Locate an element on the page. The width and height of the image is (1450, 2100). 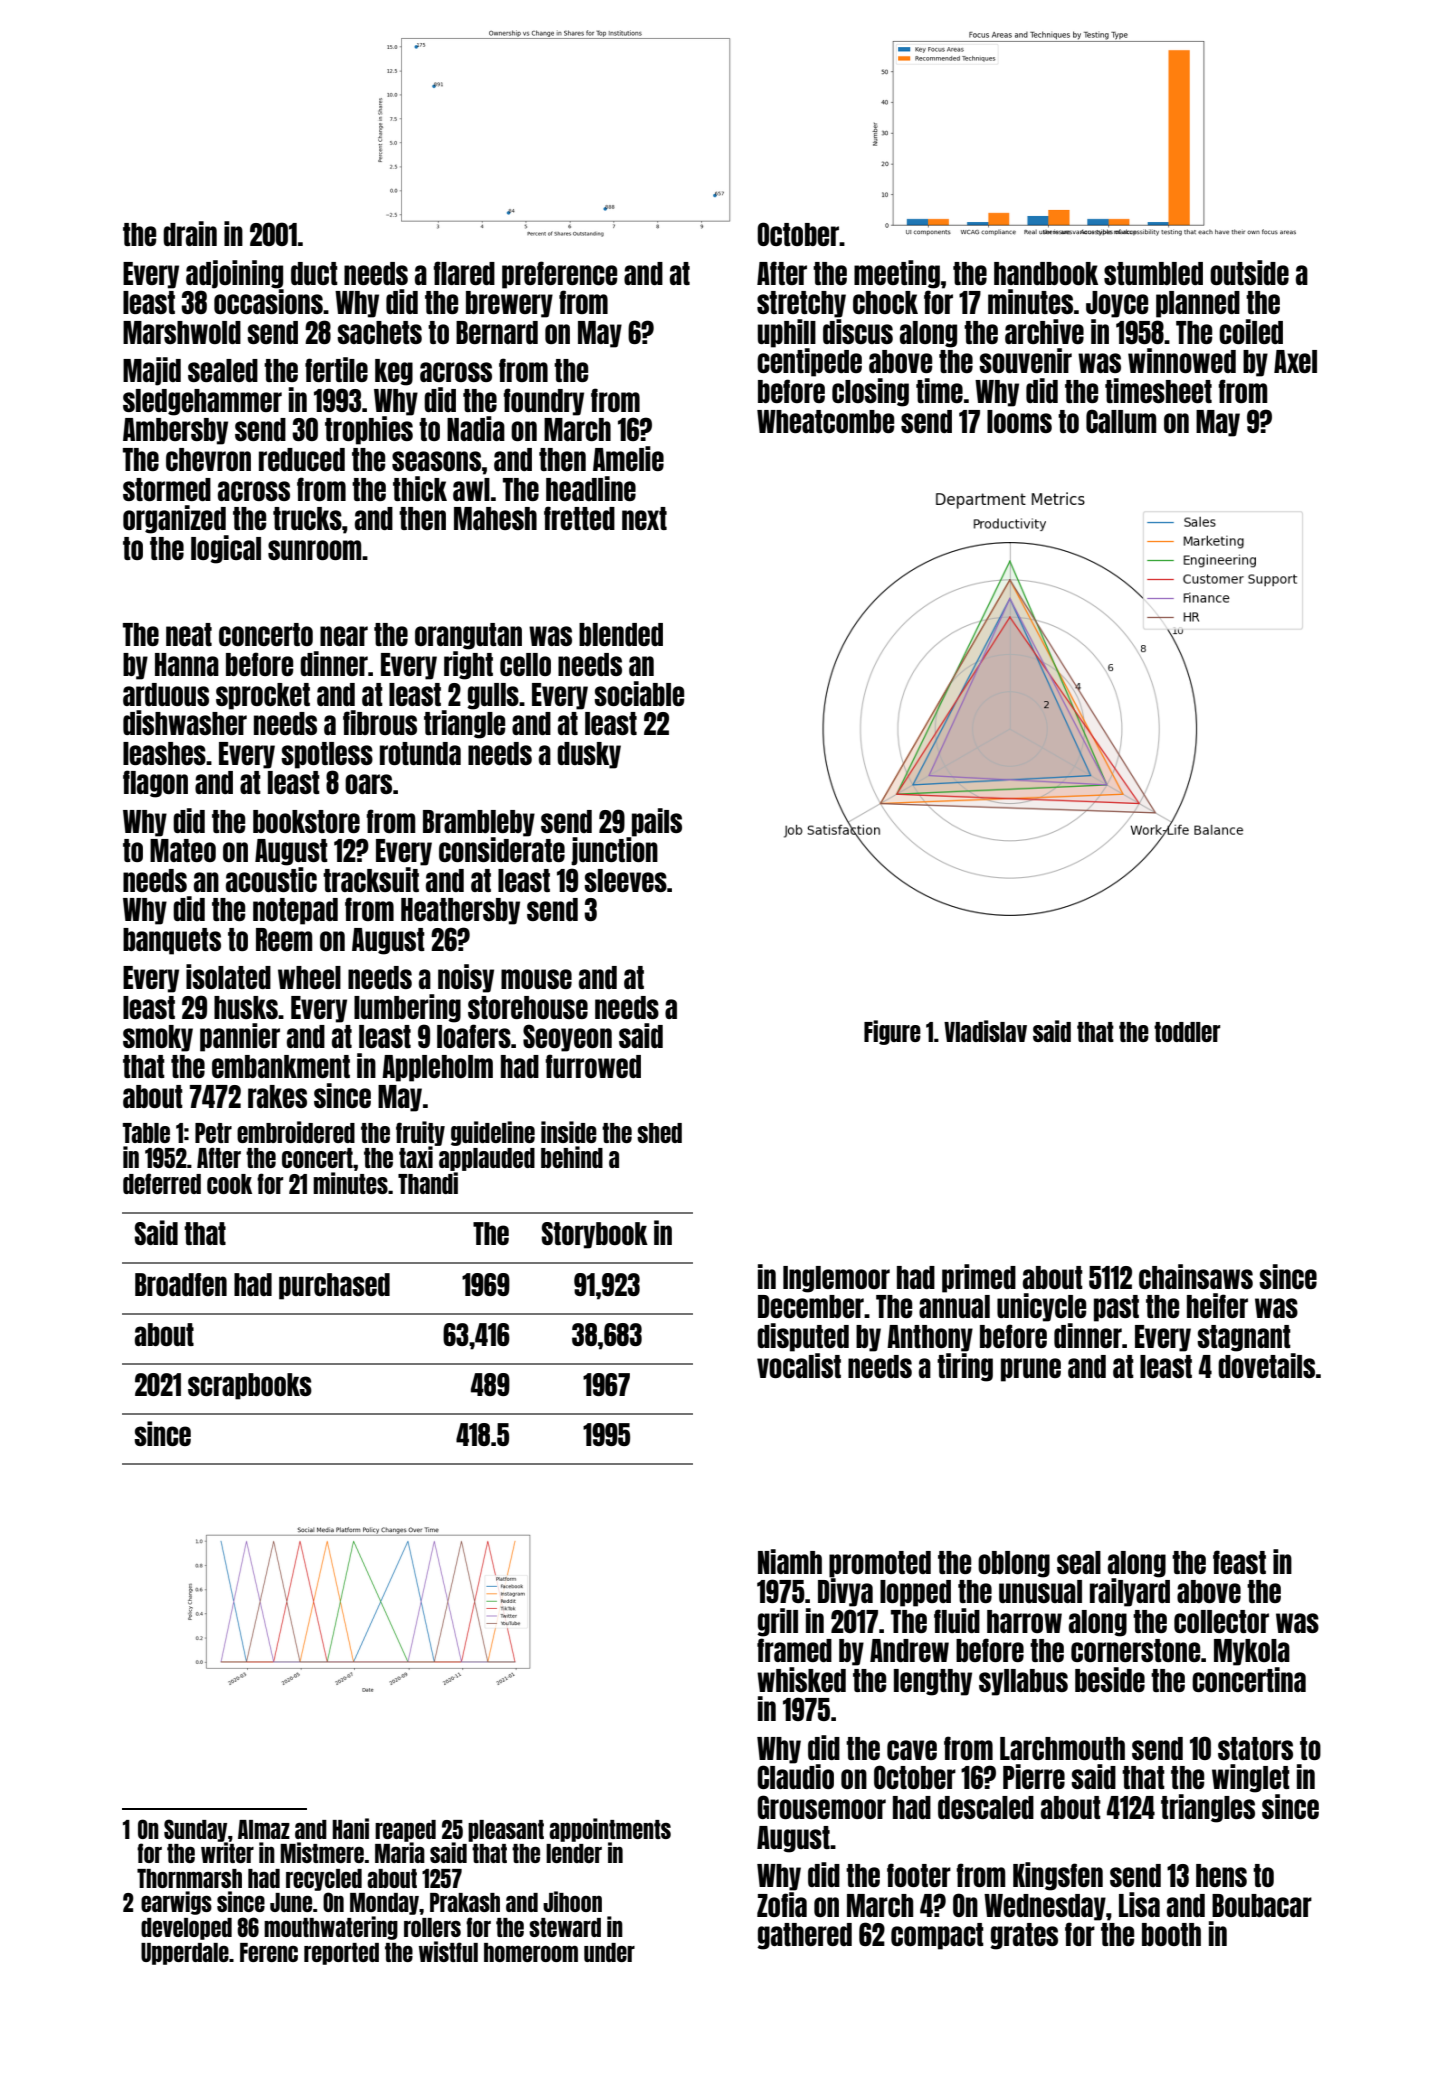
outside is located at coordinates (1249, 272).
